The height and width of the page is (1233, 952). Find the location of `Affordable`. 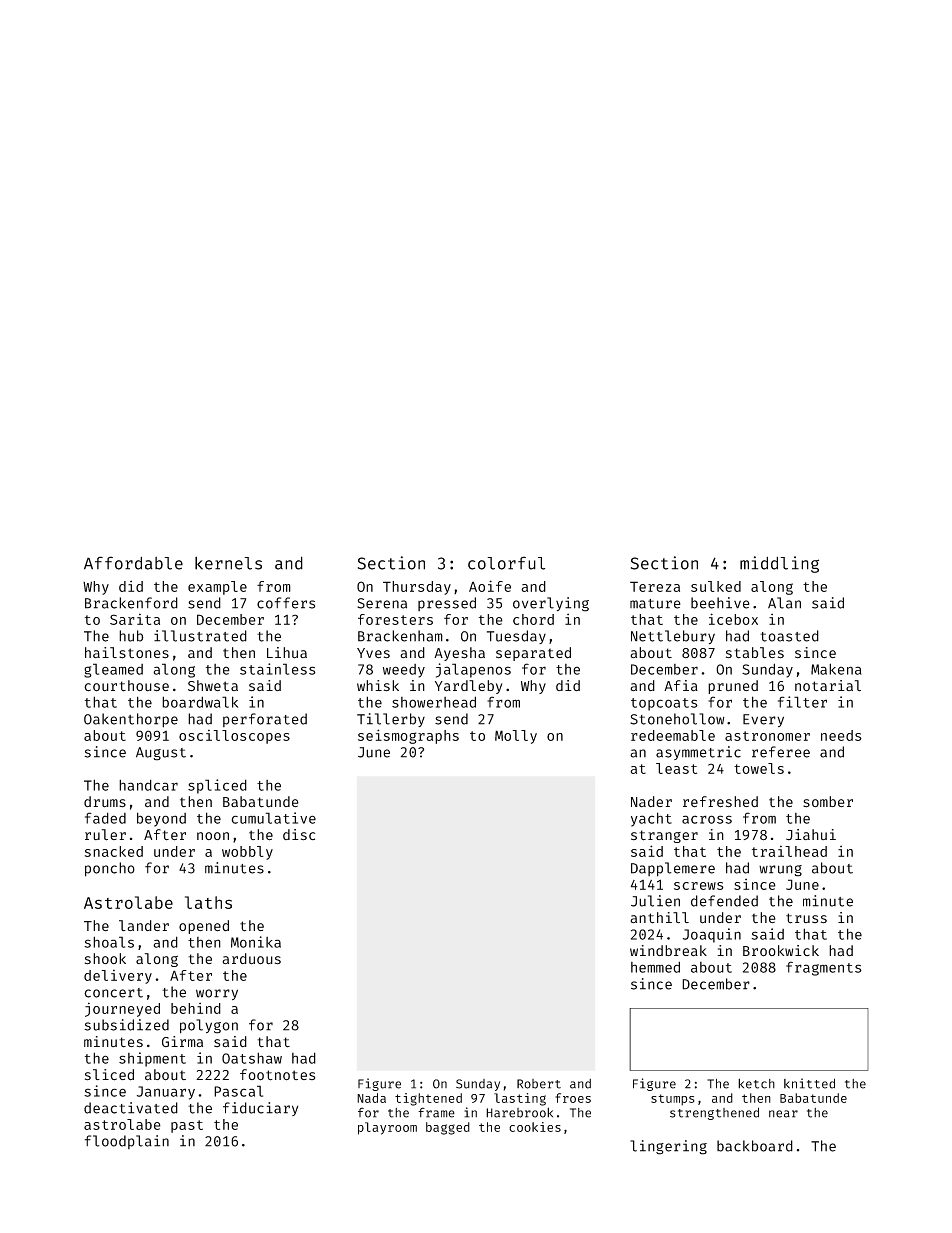

Affordable is located at coordinates (133, 563).
